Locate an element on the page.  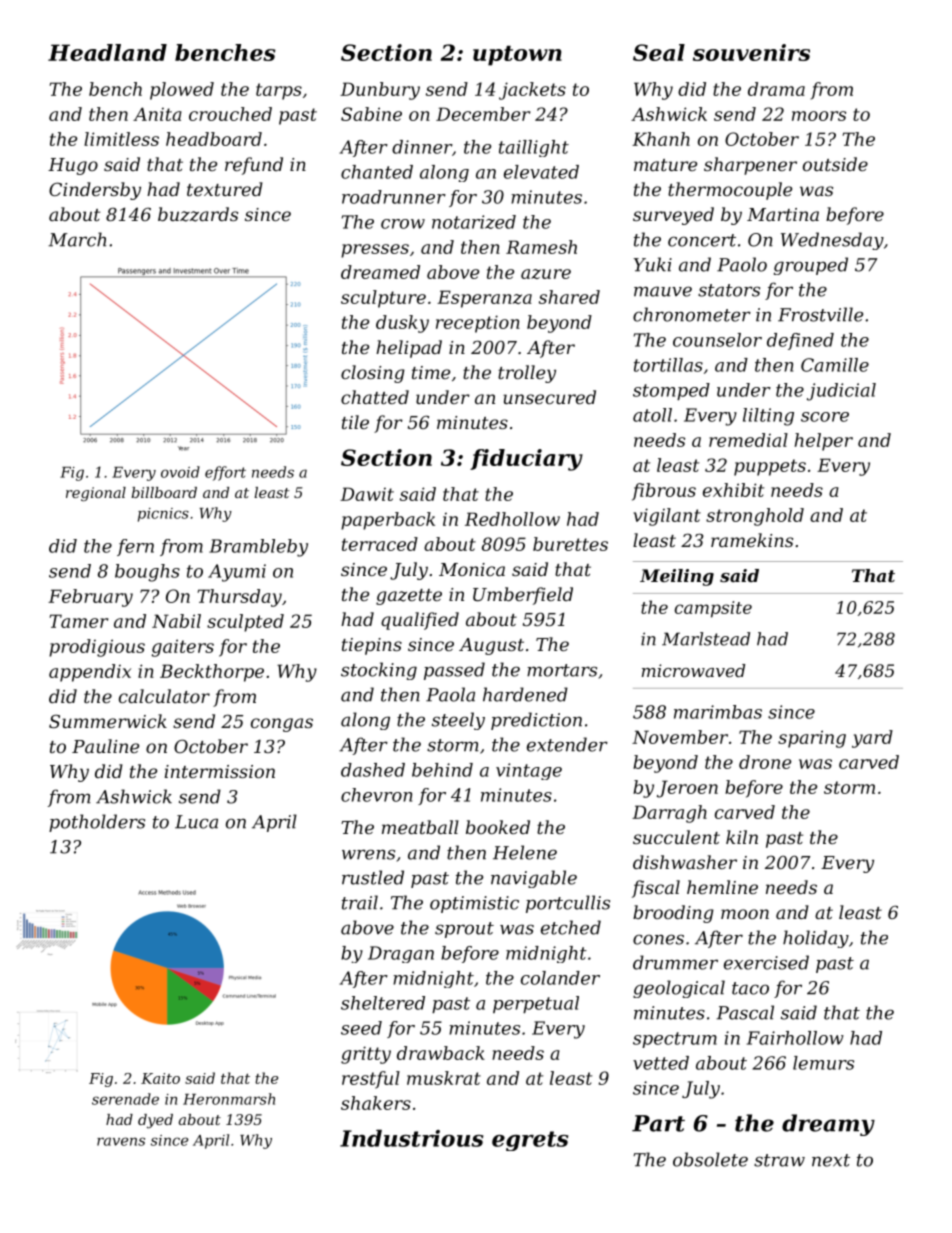
jackets is located at coordinates (532, 91).
